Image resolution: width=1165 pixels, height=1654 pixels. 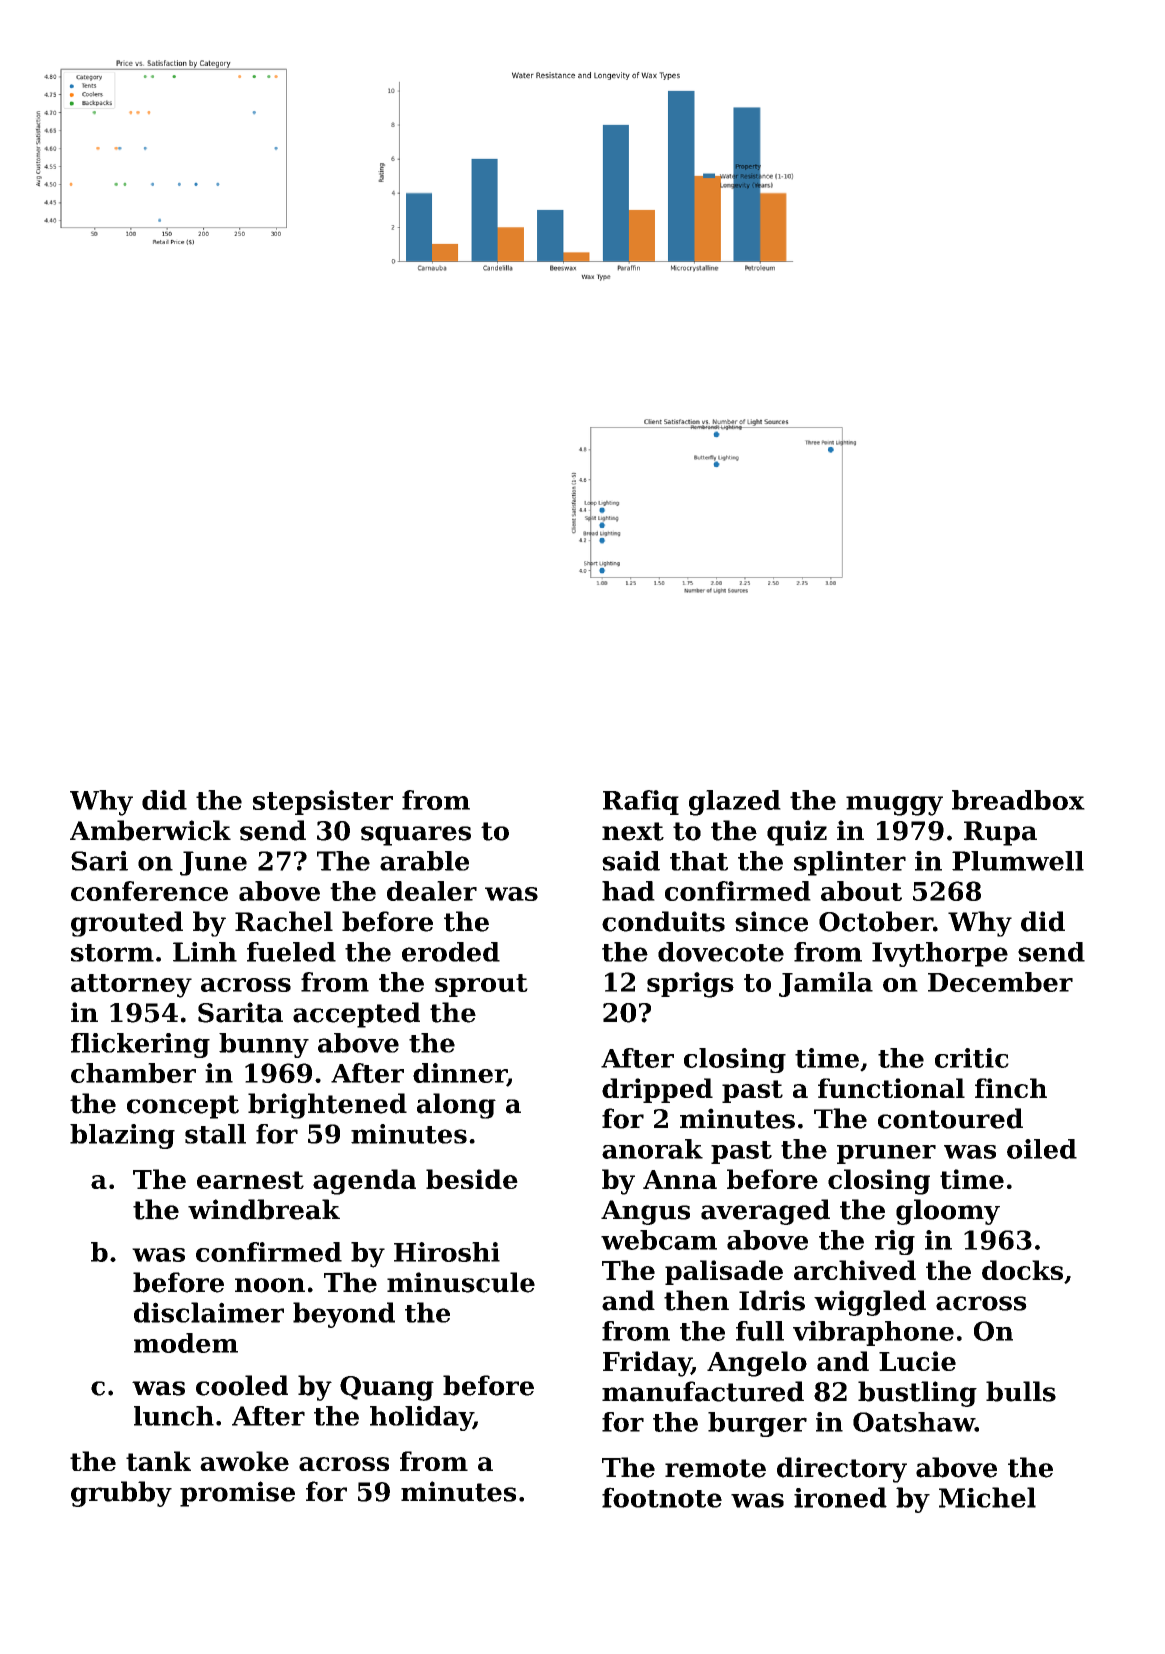 What do you see at coordinates (121, 1494) in the page?
I see `grubby` at bounding box center [121, 1494].
